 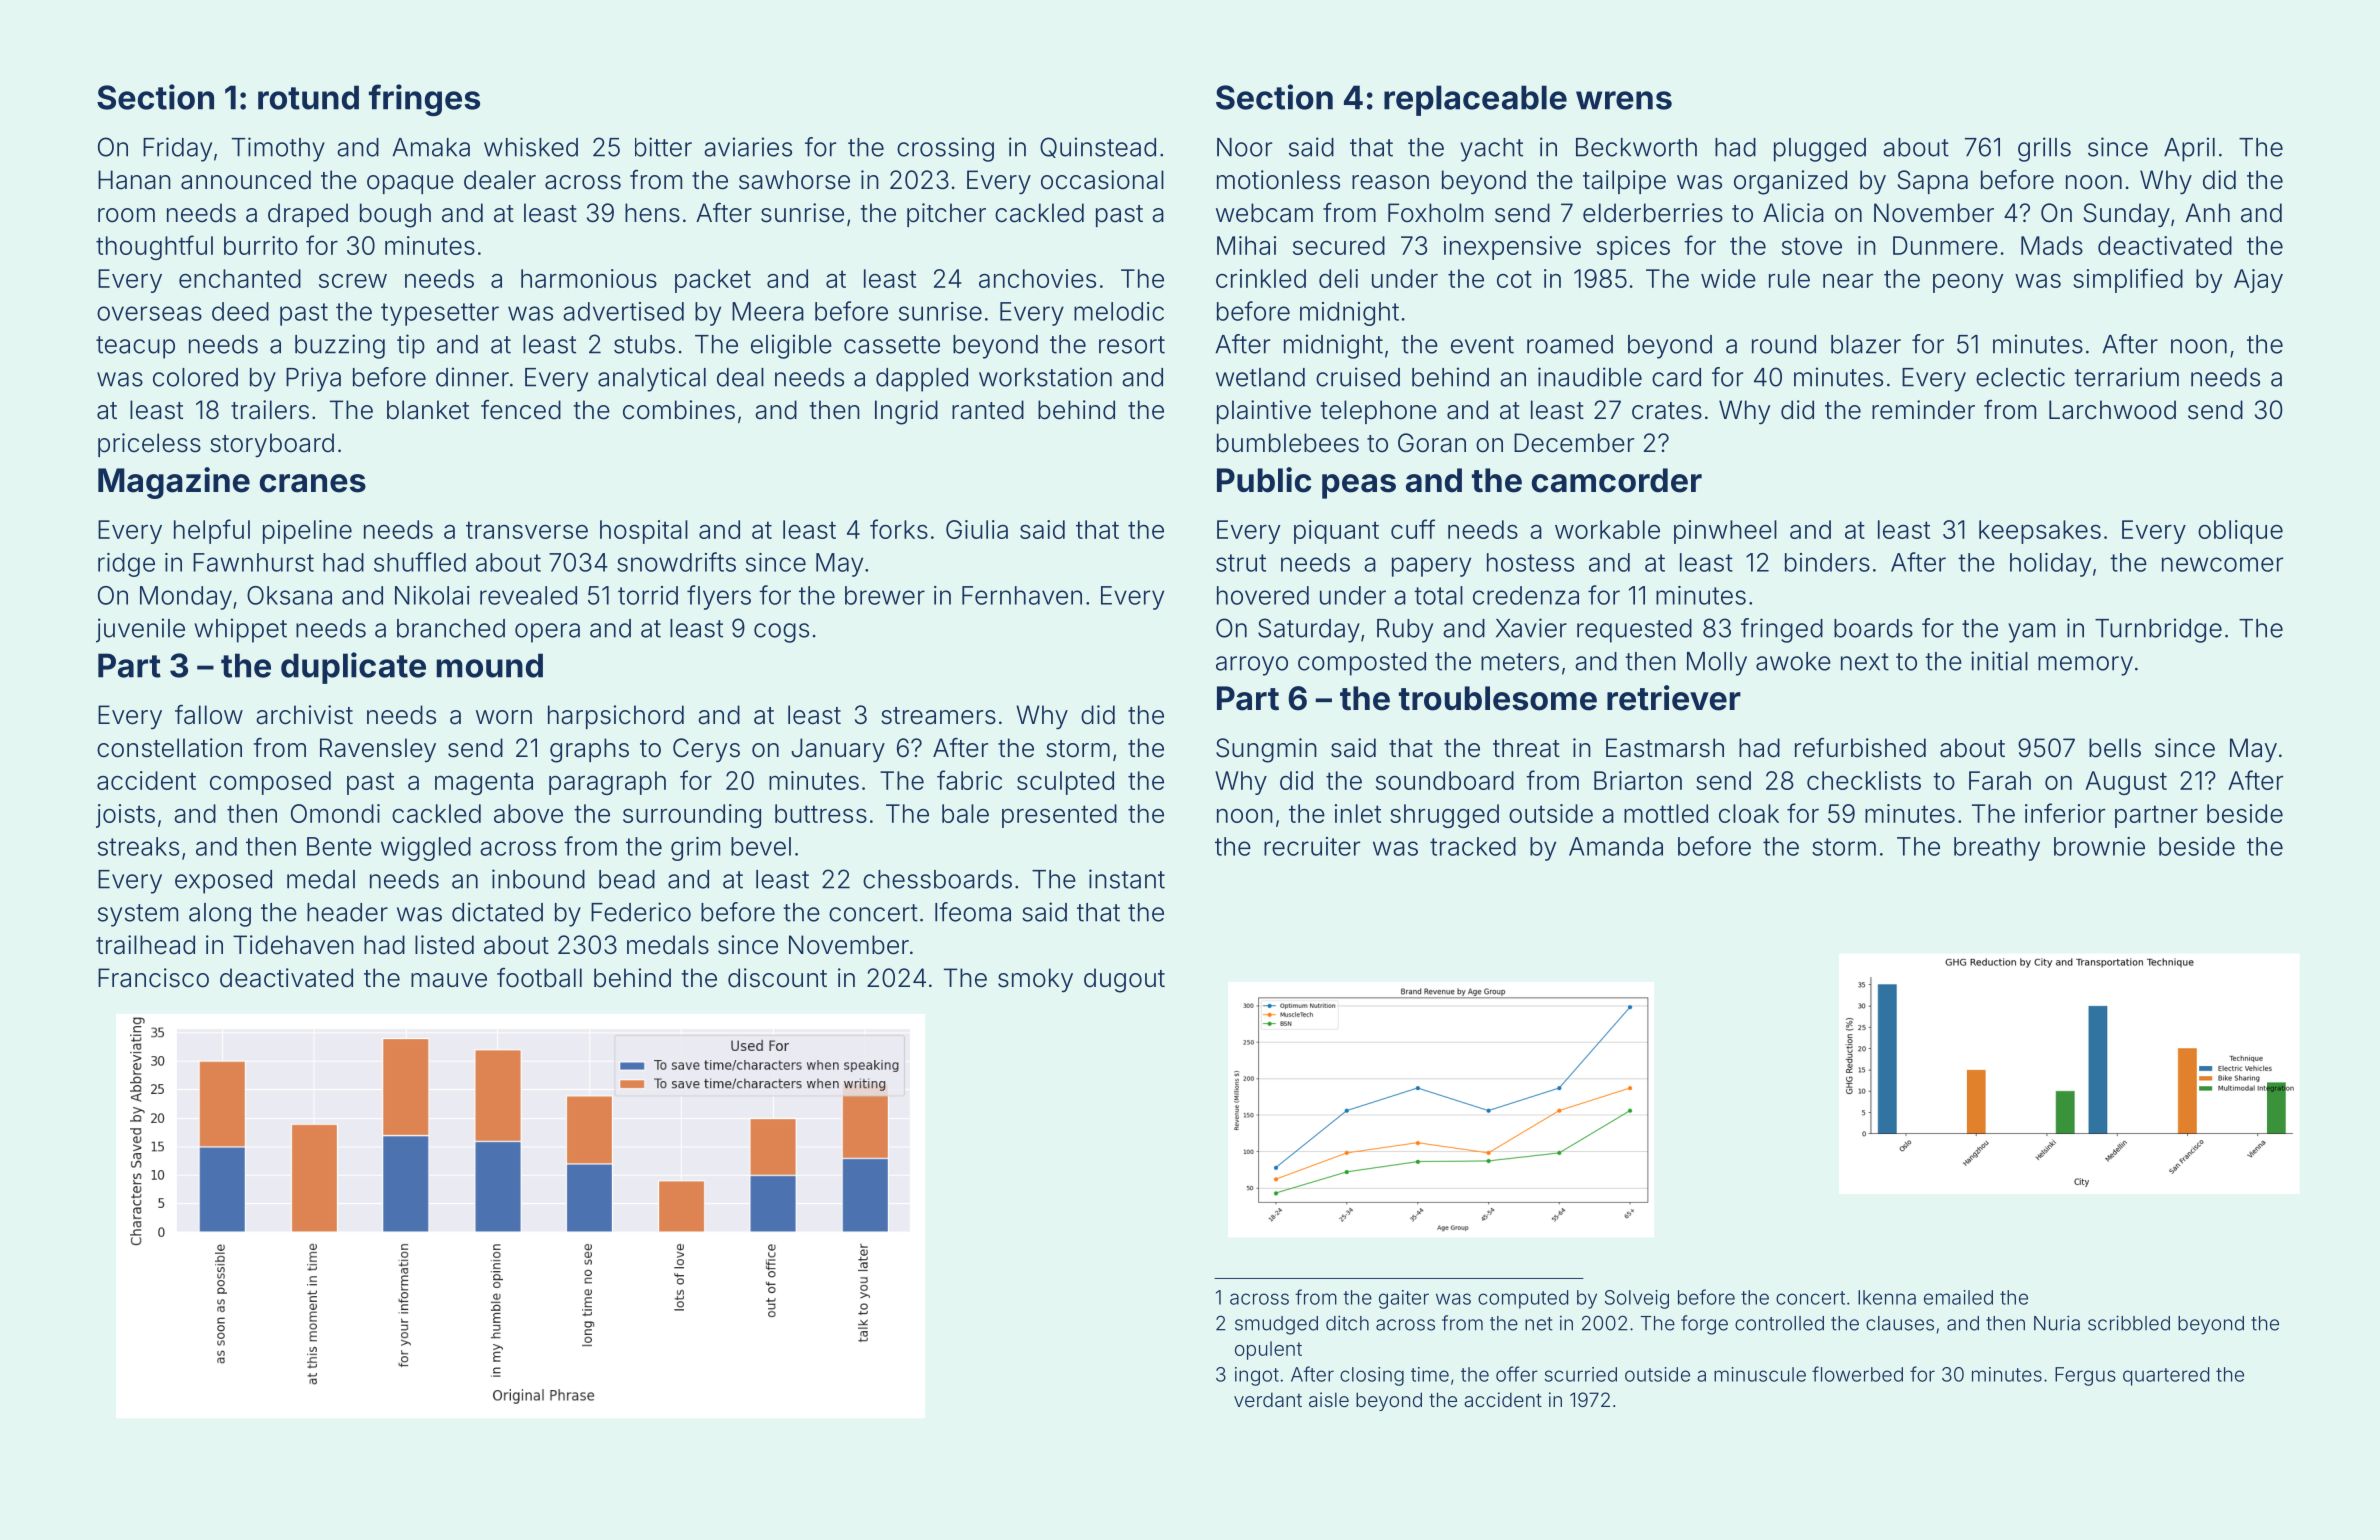 I want to click on initial, so click(x=1999, y=661).
